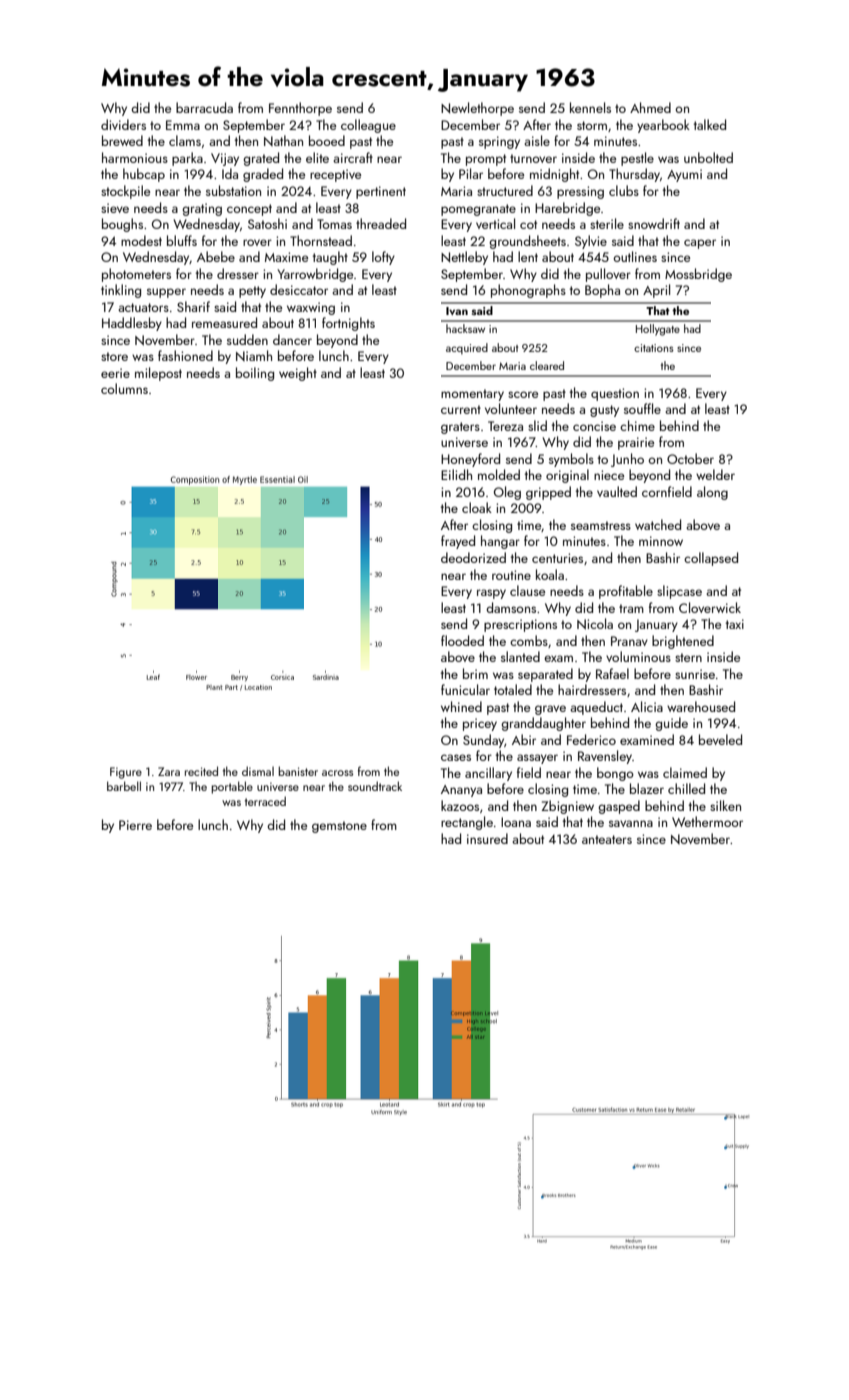  What do you see at coordinates (135, 825) in the screenshot?
I see `Pierre` at bounding box center [135, 825].
